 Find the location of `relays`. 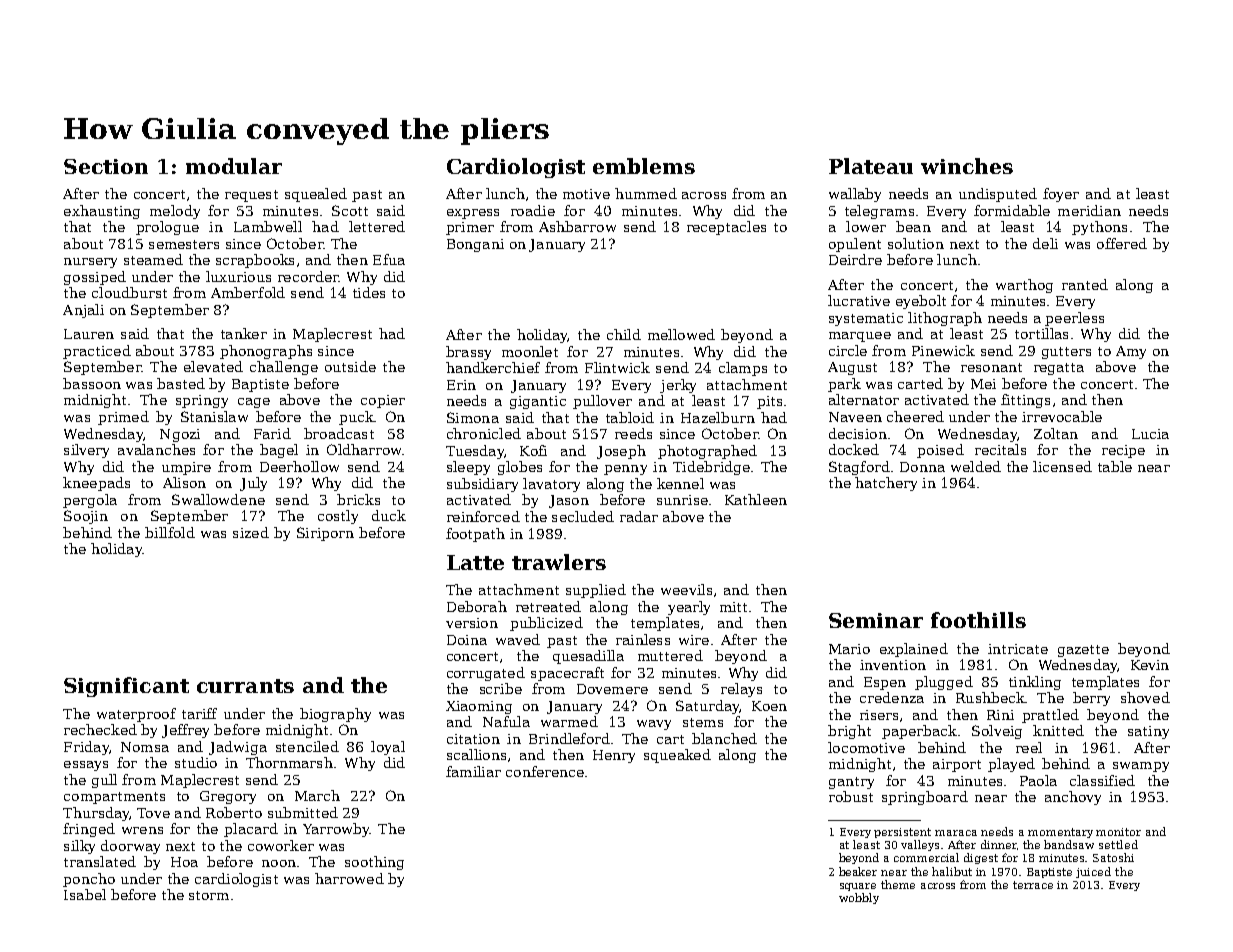

relays is located at coordinates (741, 690).
